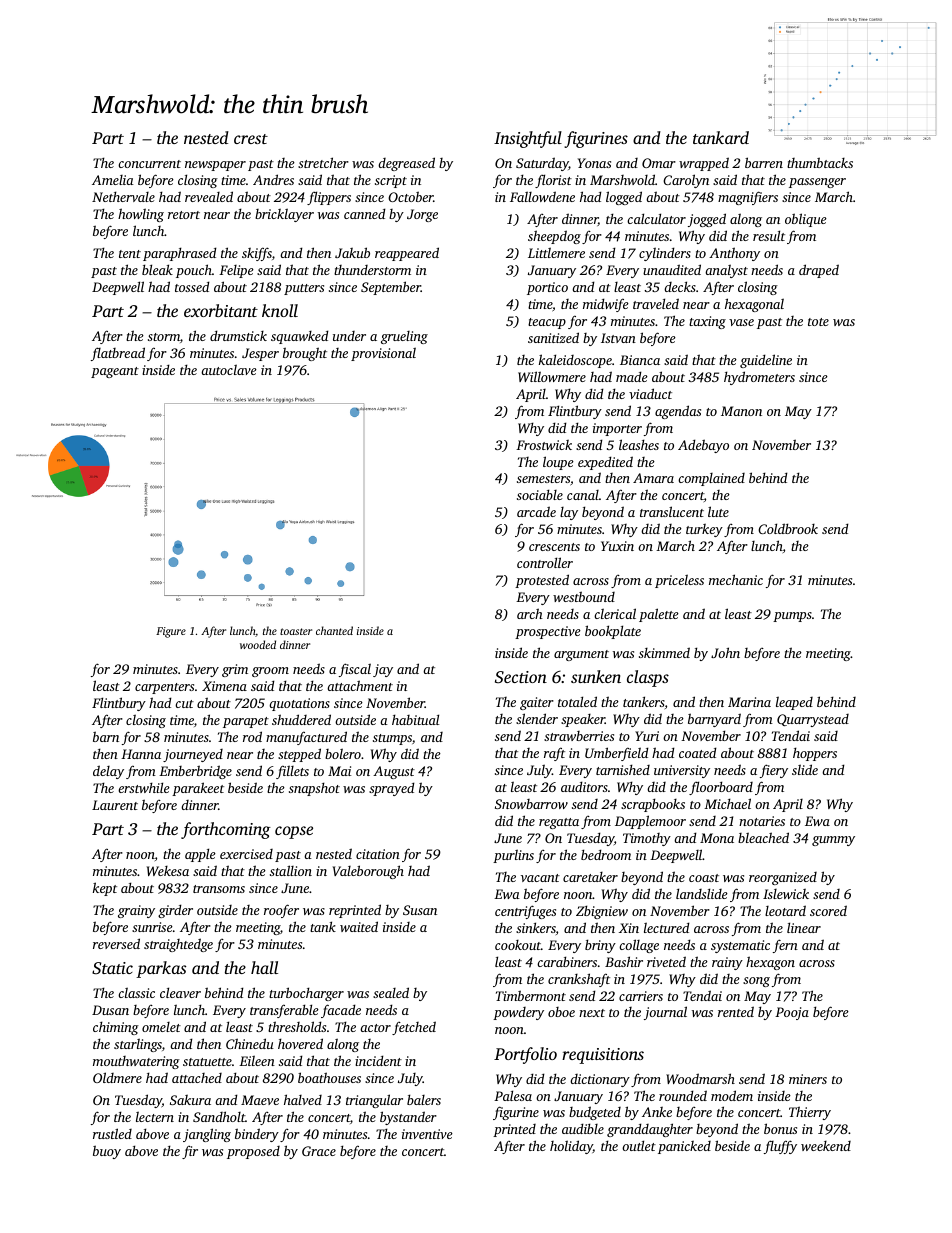 This image has height=1233, width=952. Describe the element at coordinates (406, 164) in the image. I see `degreased` at that location.
